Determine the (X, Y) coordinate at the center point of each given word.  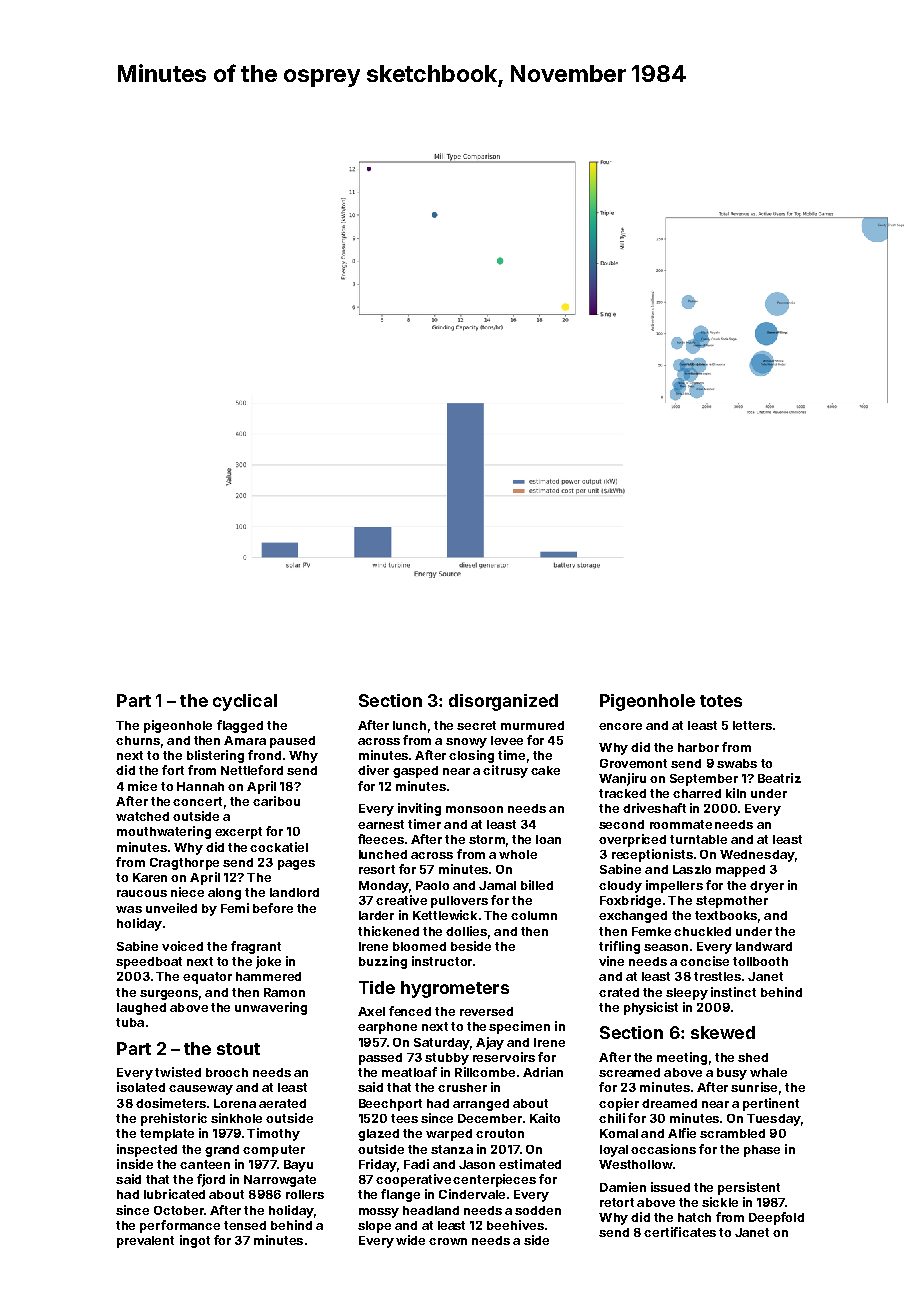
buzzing (383, 962)
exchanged (633, 917)
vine (611, 961)
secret (476, 725)
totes (721, 701)
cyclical (245, 702)
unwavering (271, 1008)
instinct (733, 992)
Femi (235, 908)
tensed (245, 1225)
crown (448, 1241)
